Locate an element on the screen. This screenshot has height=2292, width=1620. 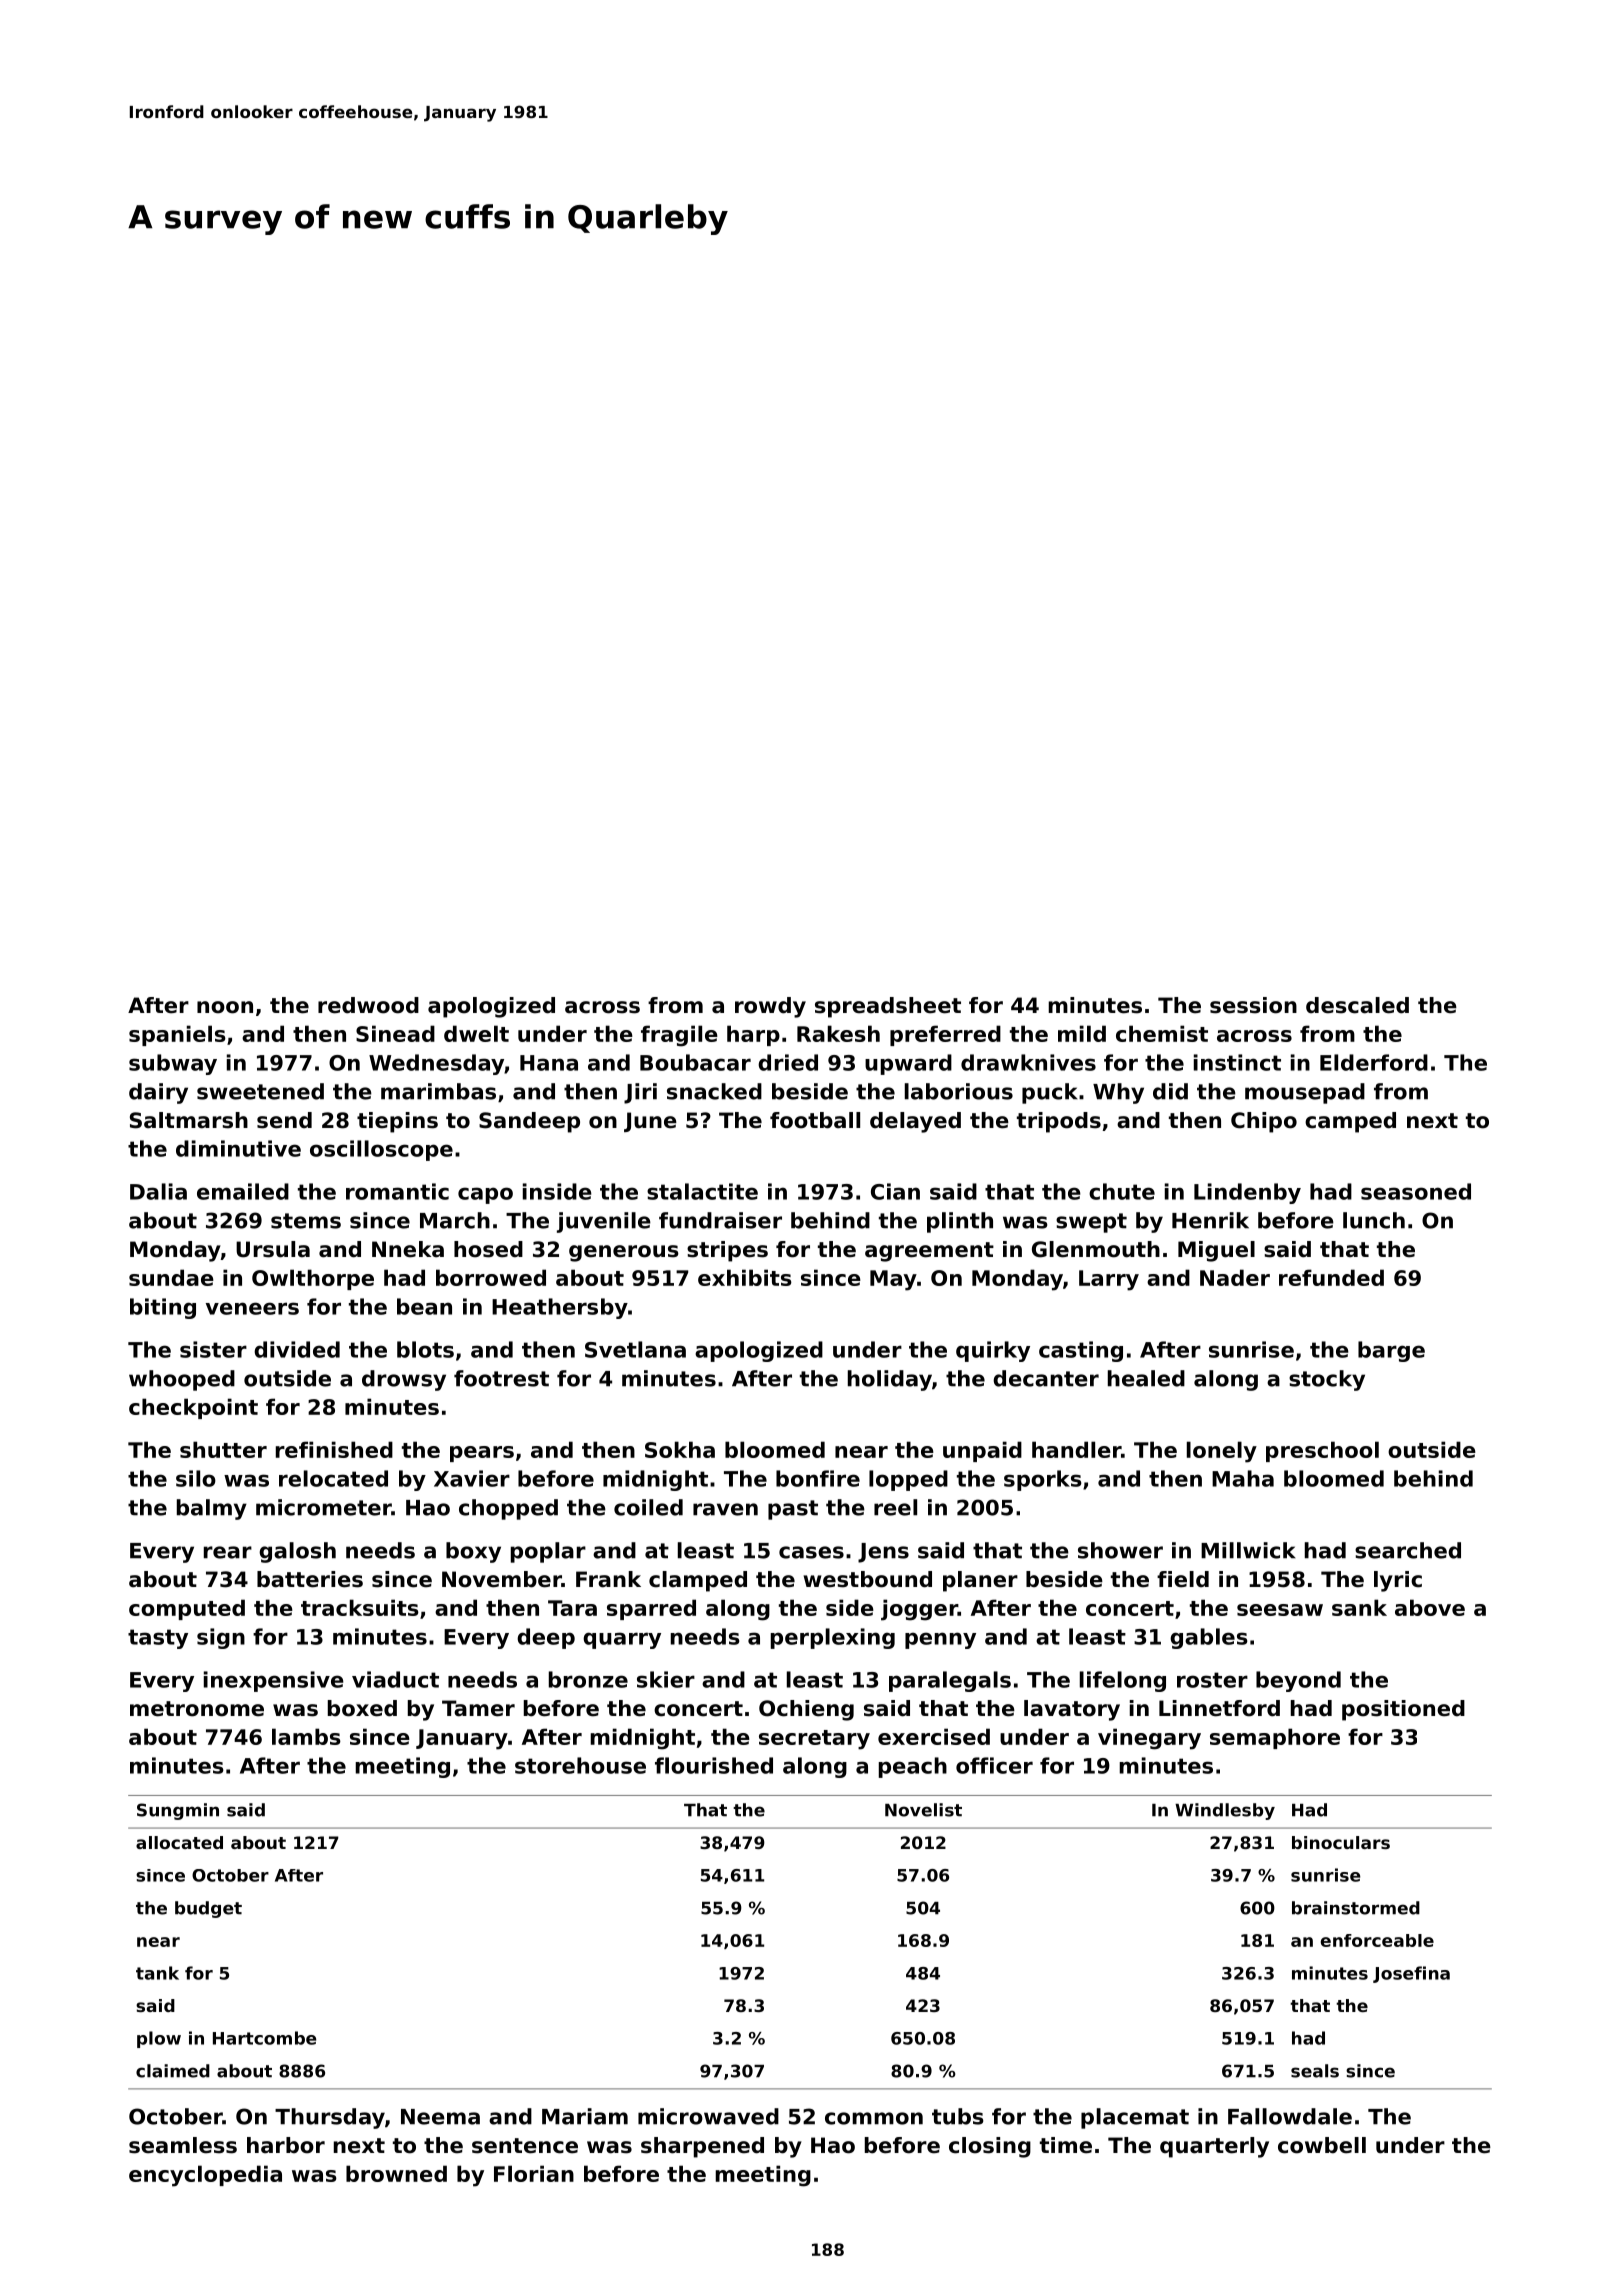
descaled is located at coordinates (1357, 1005).
